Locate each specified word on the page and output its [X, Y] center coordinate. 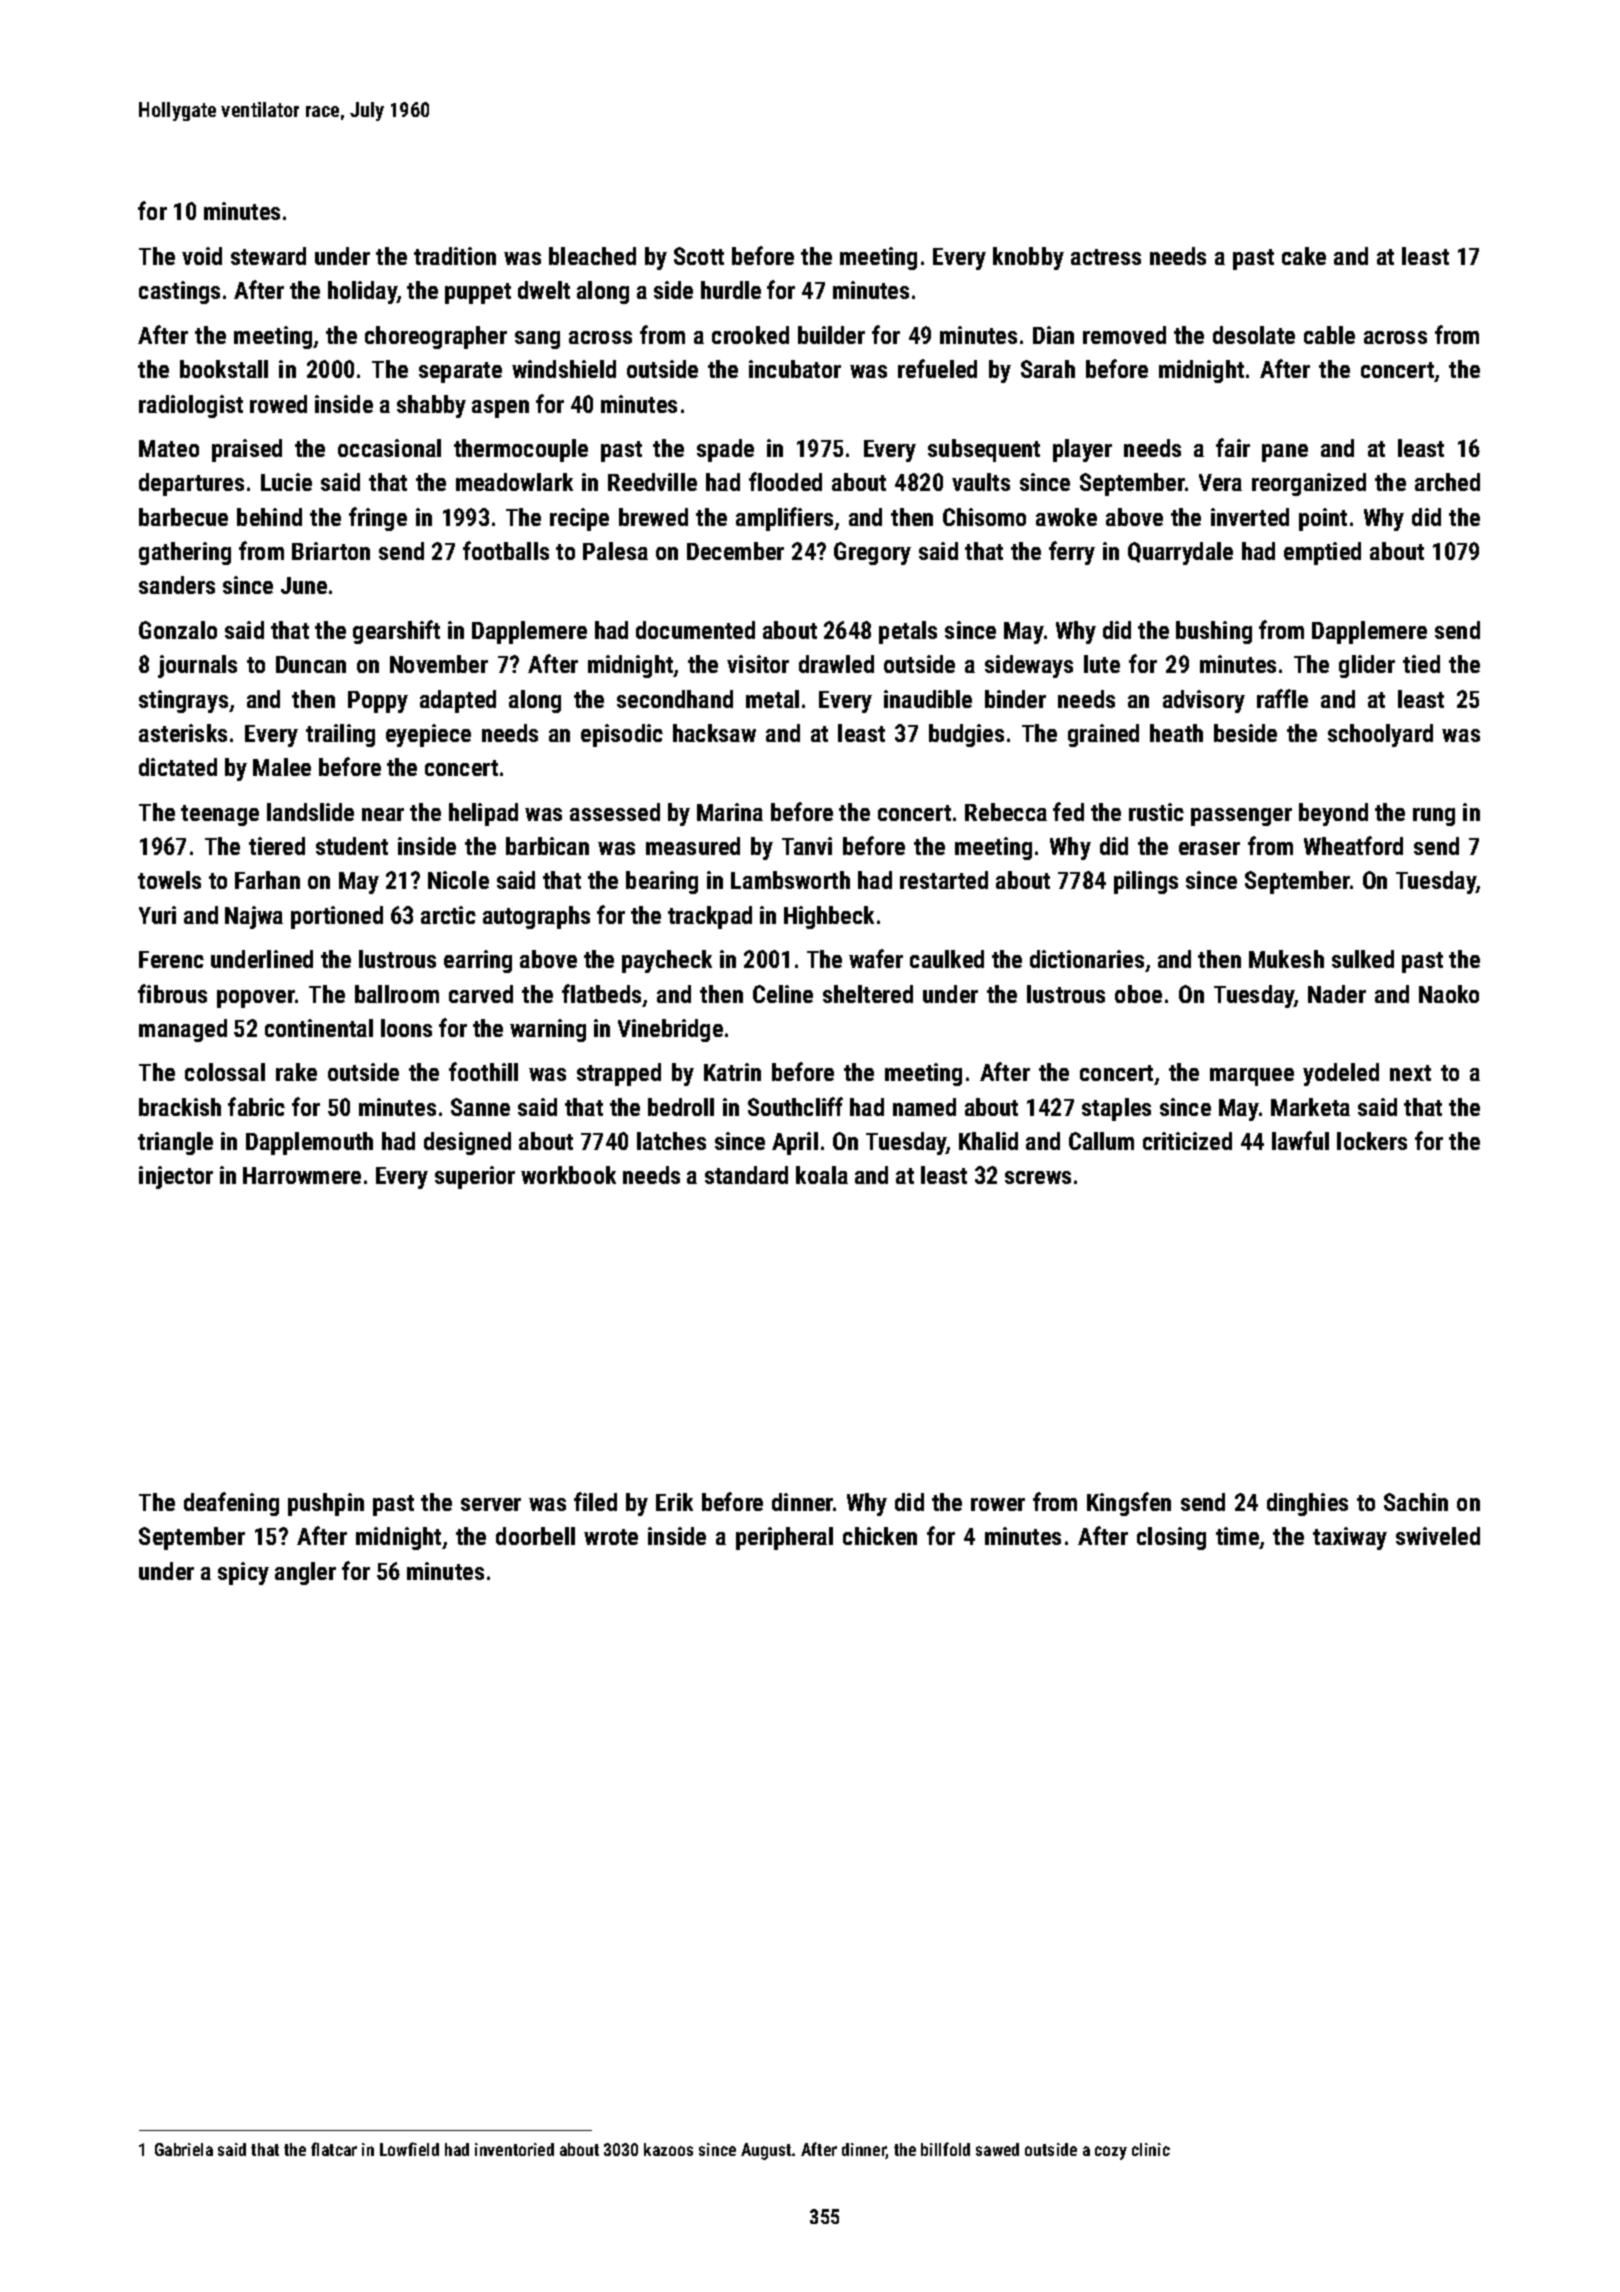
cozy [1111, 2153]
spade [725, 450]
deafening [231, 1504]
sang [537, 340]
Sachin [1416, 1502]
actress [1106, 257]
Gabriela [184, 2149]
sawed [997, 2149]
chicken [880, 1536]
